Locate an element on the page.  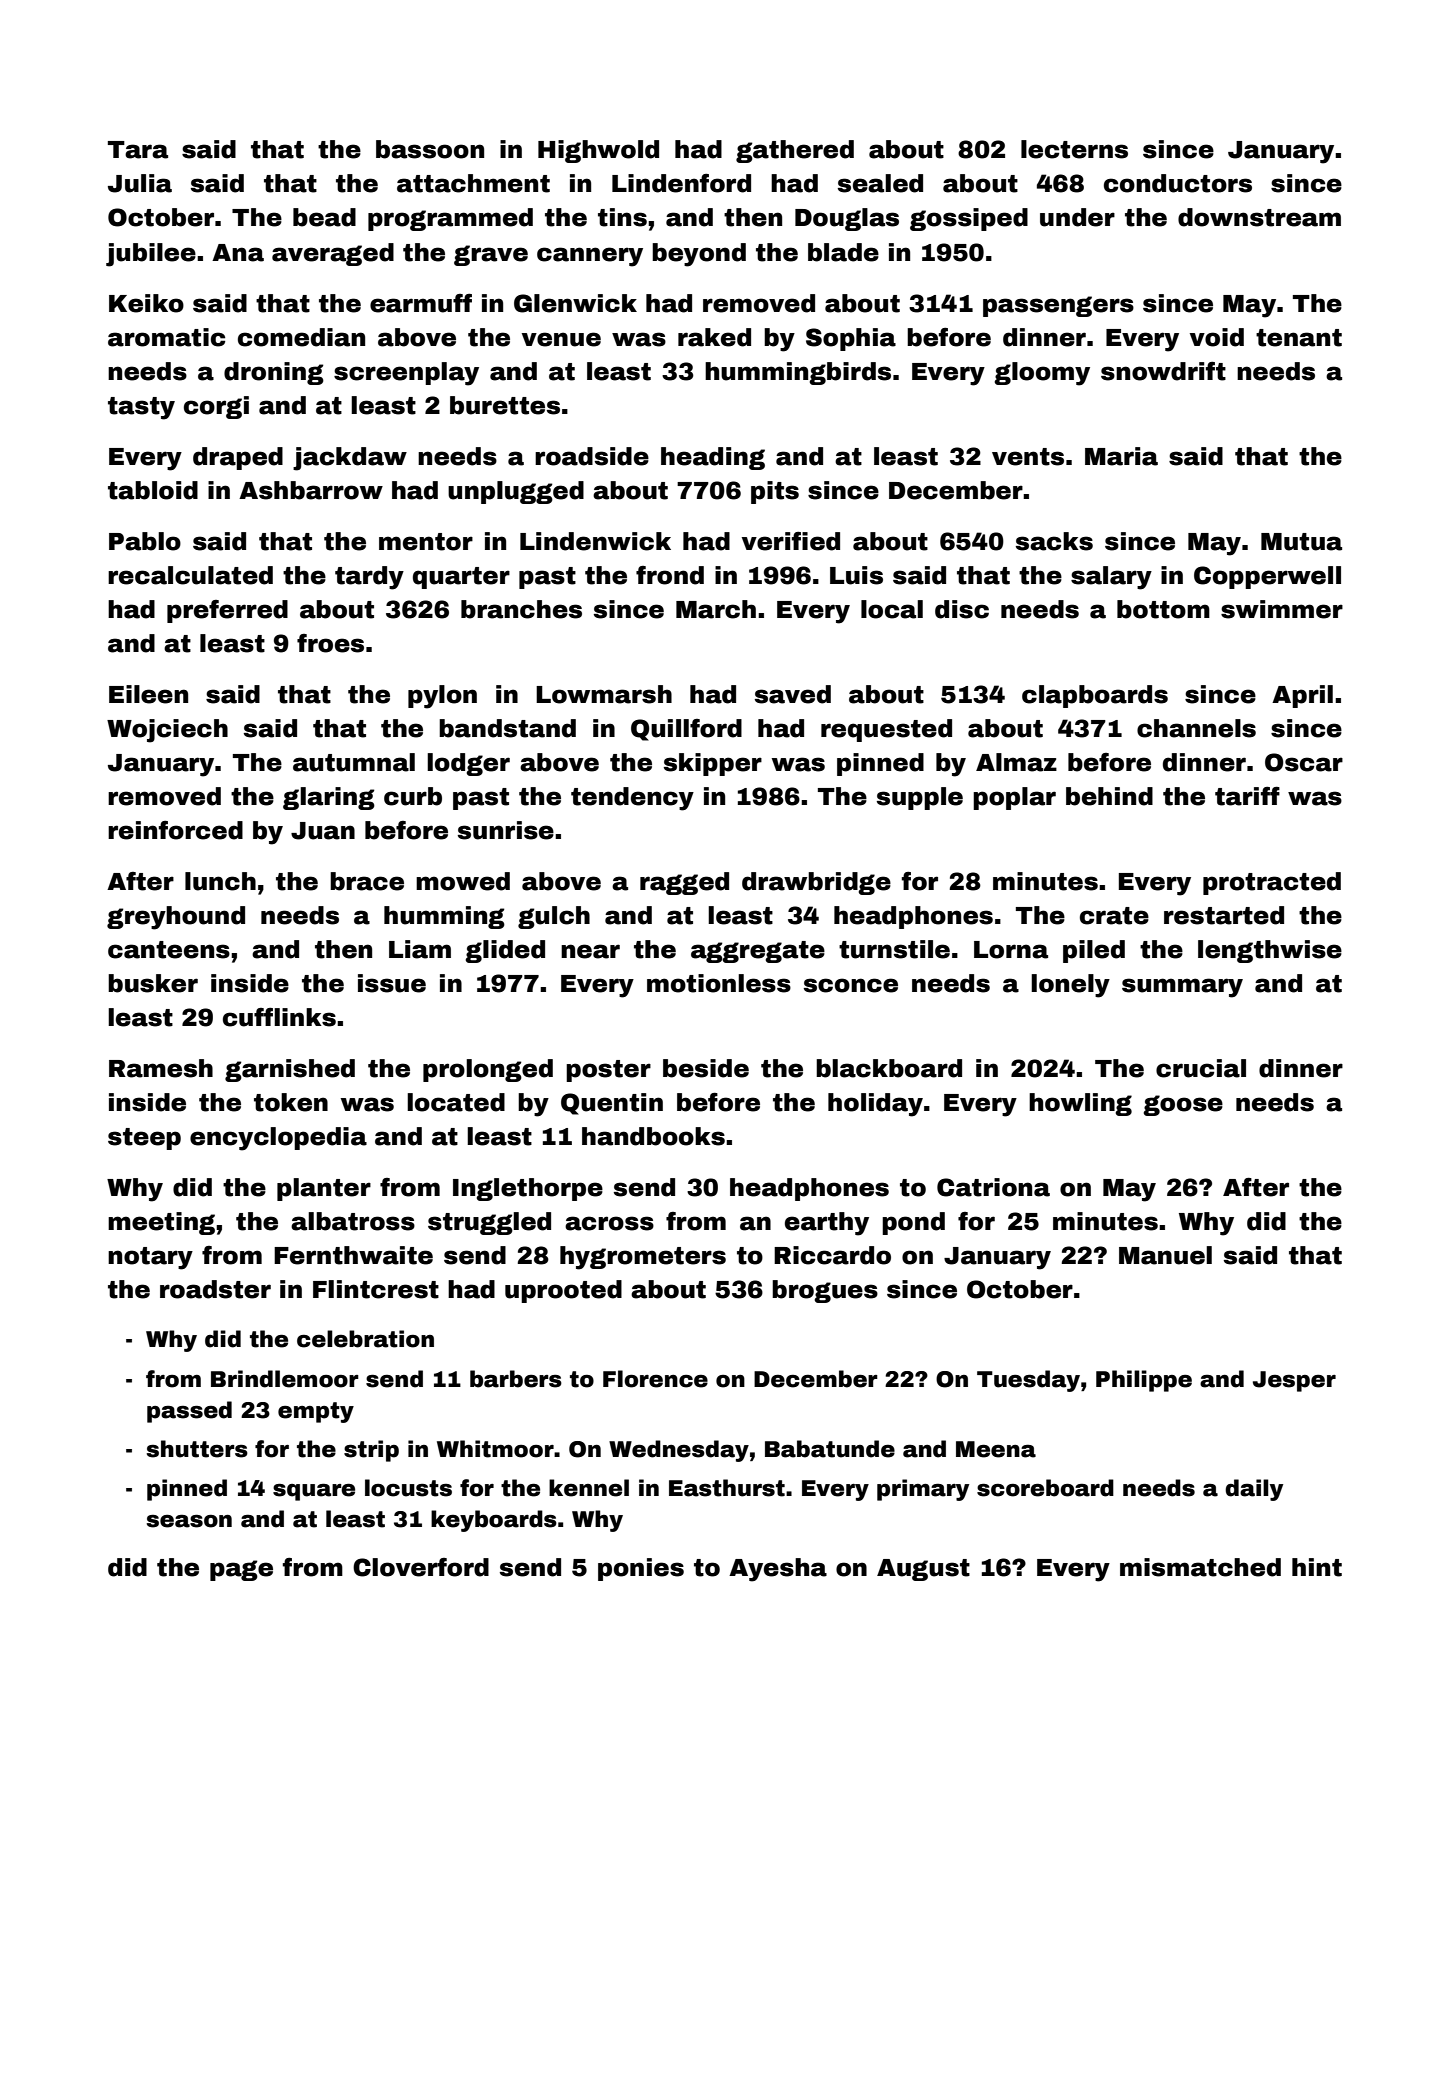
requested is located at coordinates (886, 730).
